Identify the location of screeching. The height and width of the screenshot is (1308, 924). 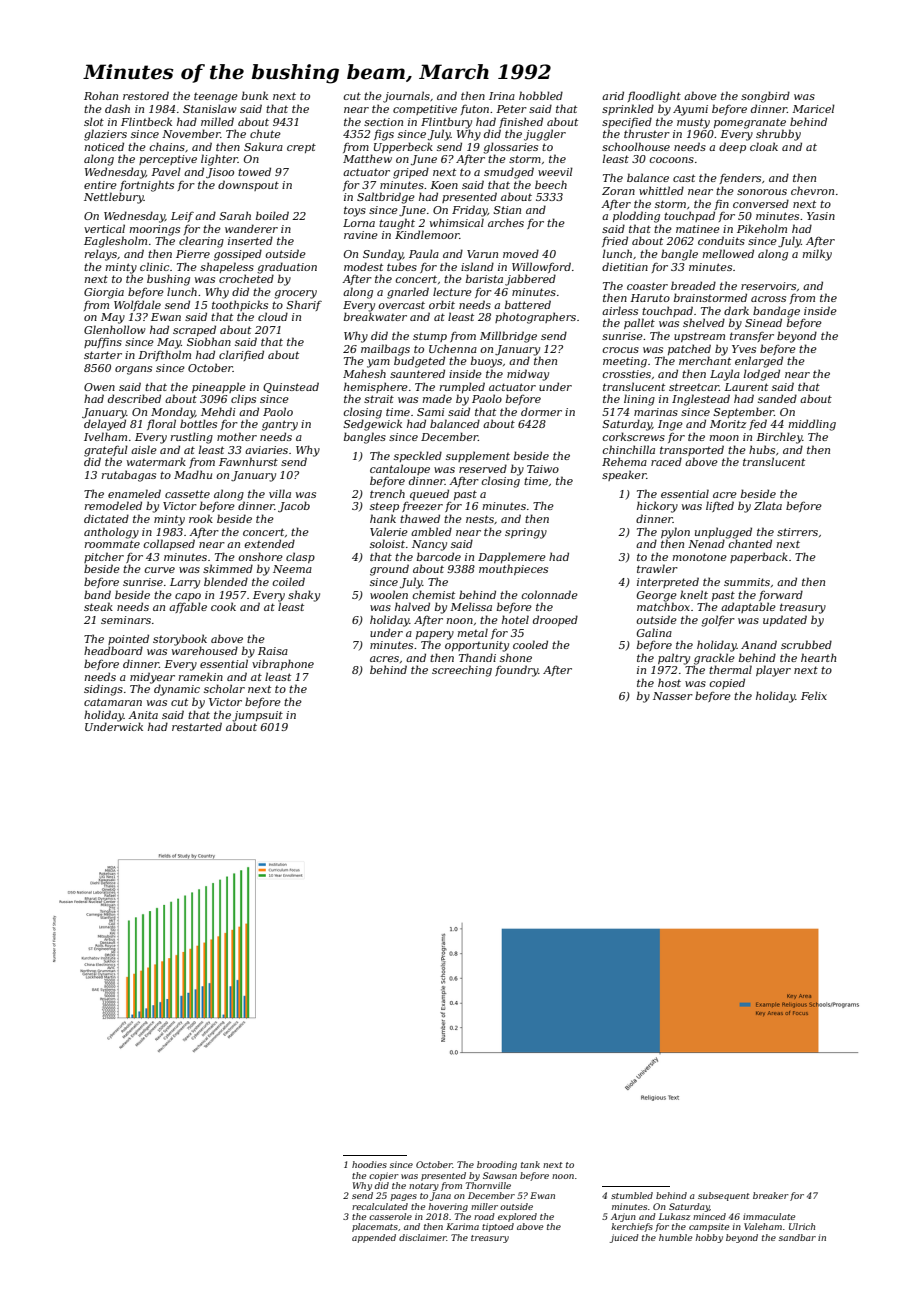
(462, 671).
